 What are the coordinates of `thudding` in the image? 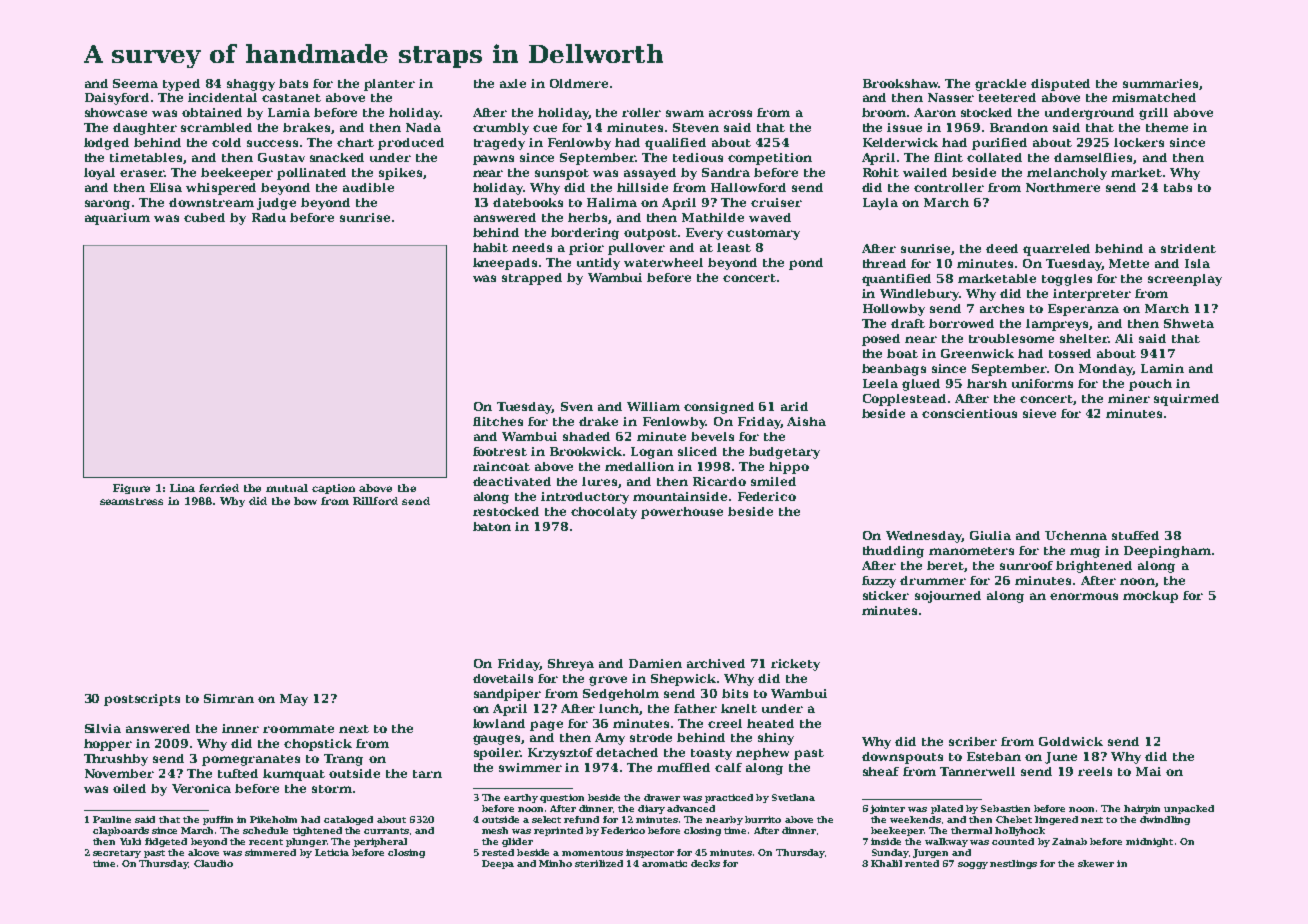 It's located at (893, 552).
